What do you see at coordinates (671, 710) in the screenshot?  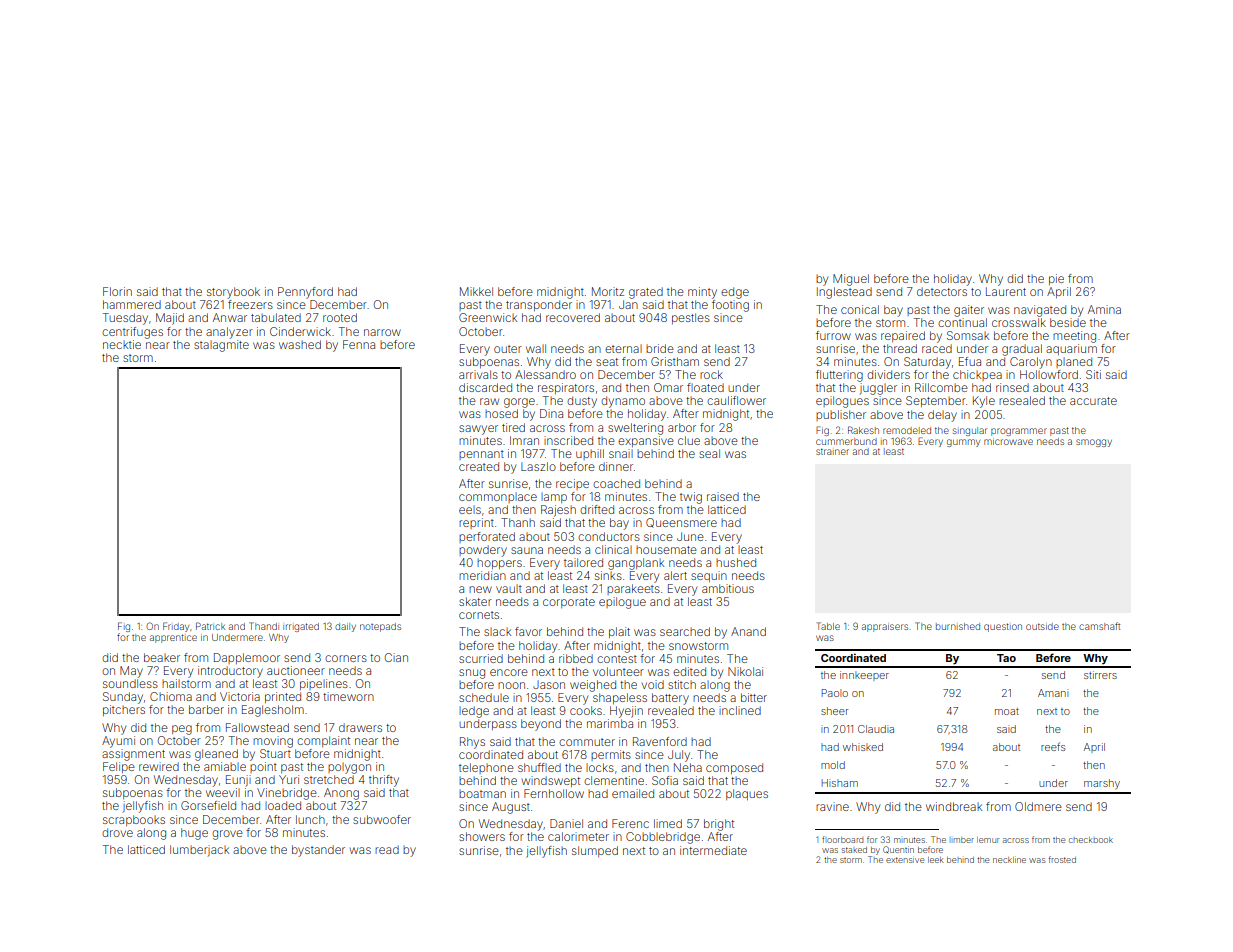 I see `revealed` at bounding box center [671, 710].
